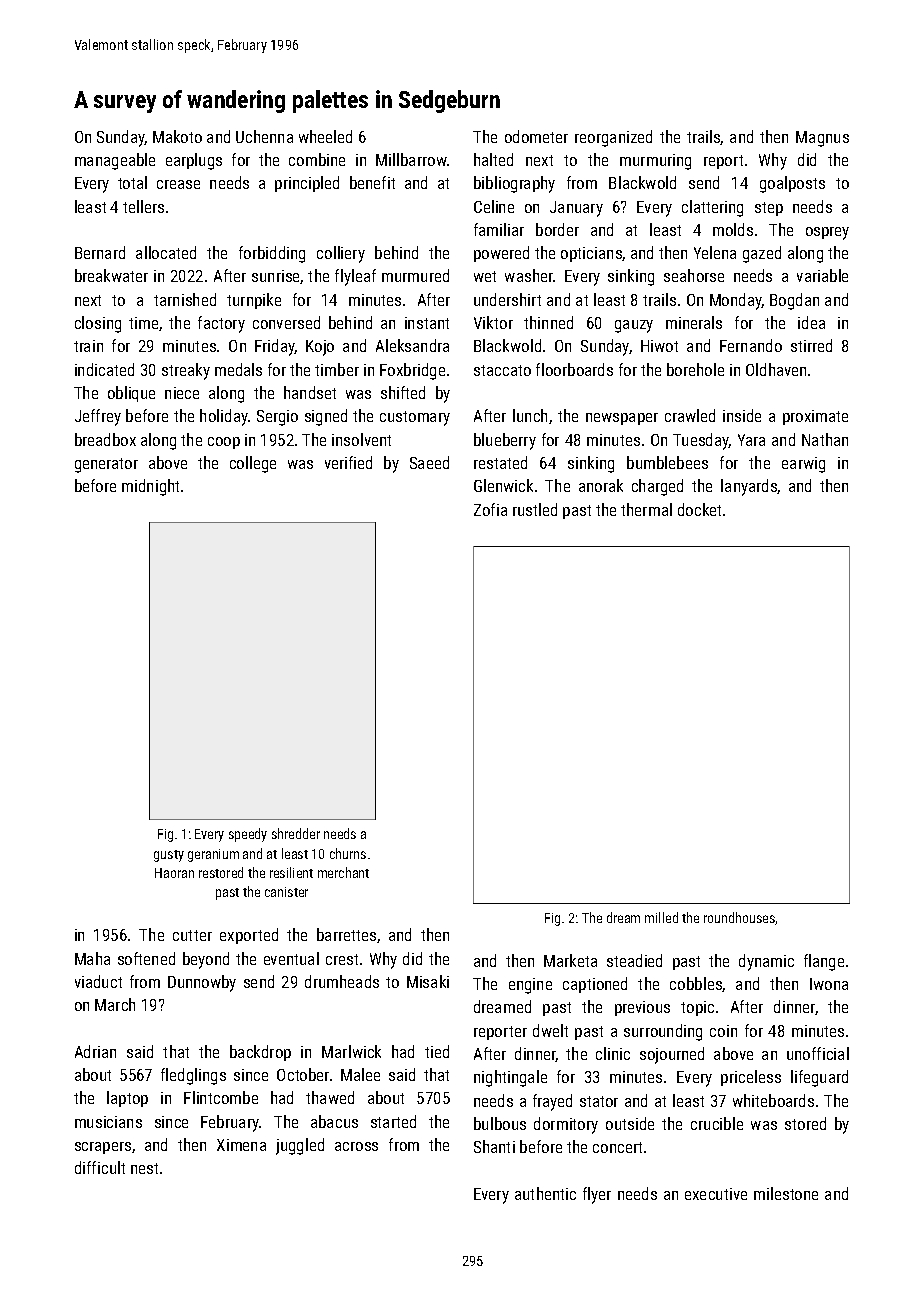 This screenshot has height=1314, width=924. Describe the element at coordinates (115, 161) in the screenshot. I see `manageable` at that location.
